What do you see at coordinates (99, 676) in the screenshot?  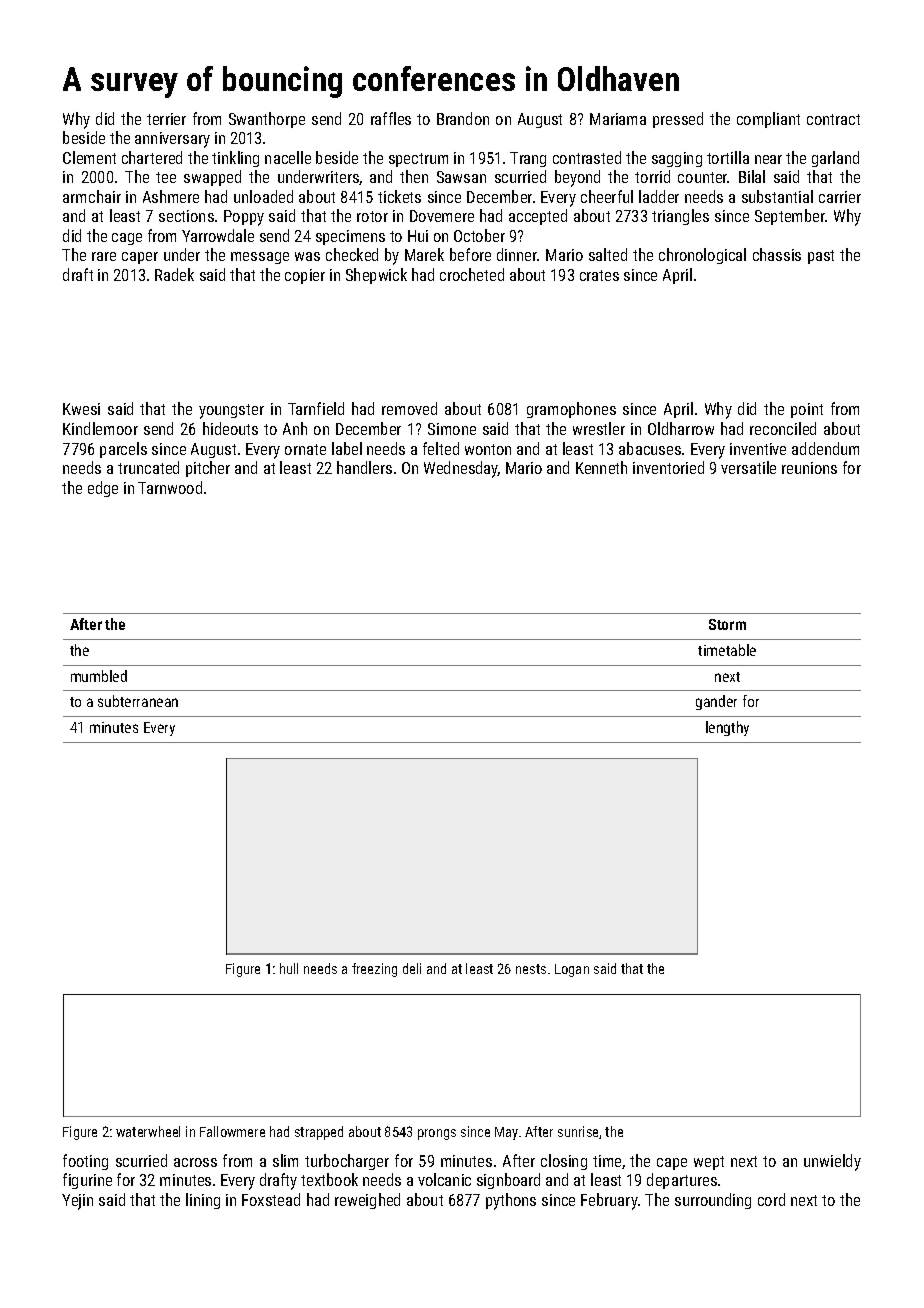 I see `mumbled` at bounding box center [99, 676].
